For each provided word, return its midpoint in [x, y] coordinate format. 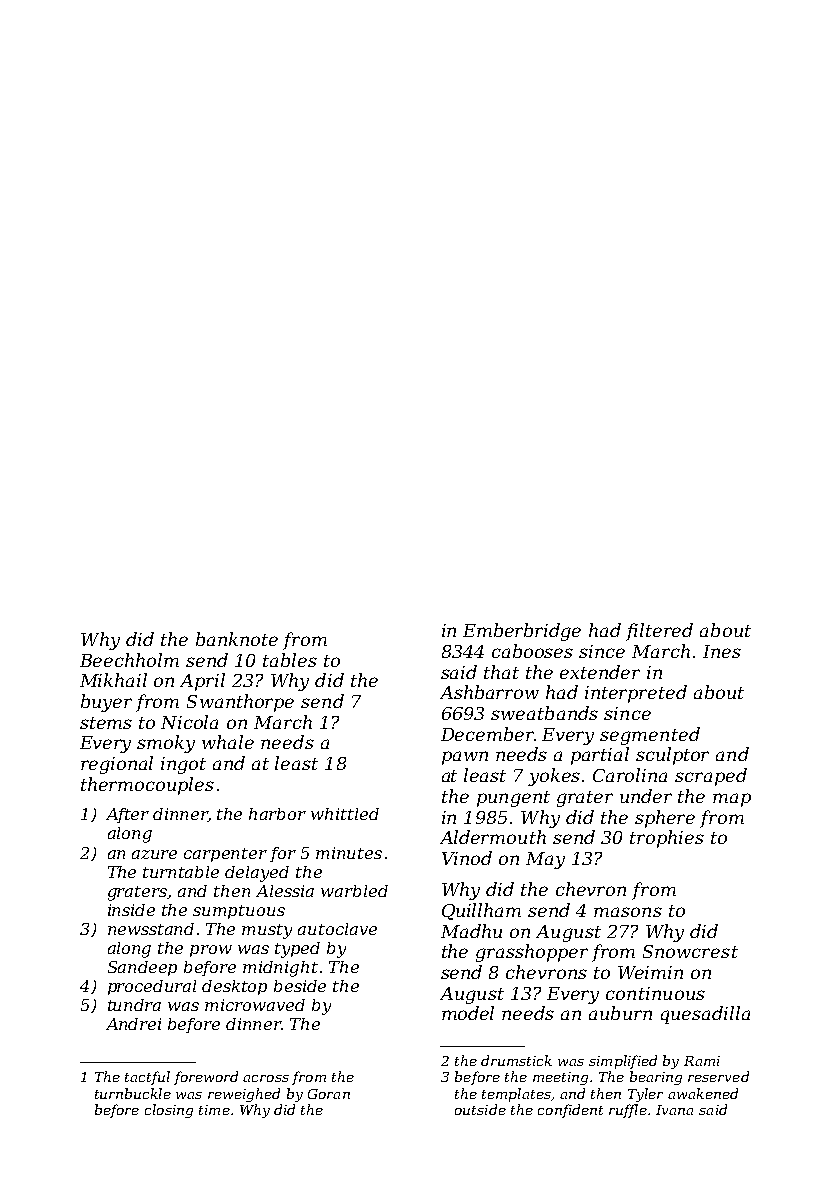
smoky [166, 744]
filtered [659, 632]
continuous [655, 993]
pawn [465, 758]
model [468, 1013]
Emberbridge [522, 632]
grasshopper [532, 953]
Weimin [650, 972]
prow [211, 951]
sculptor [672, 756]
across [266, 1078]
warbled [354, 891]
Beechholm [129, 660]
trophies [667, 839]
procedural [152, 987]
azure [154, 854]
